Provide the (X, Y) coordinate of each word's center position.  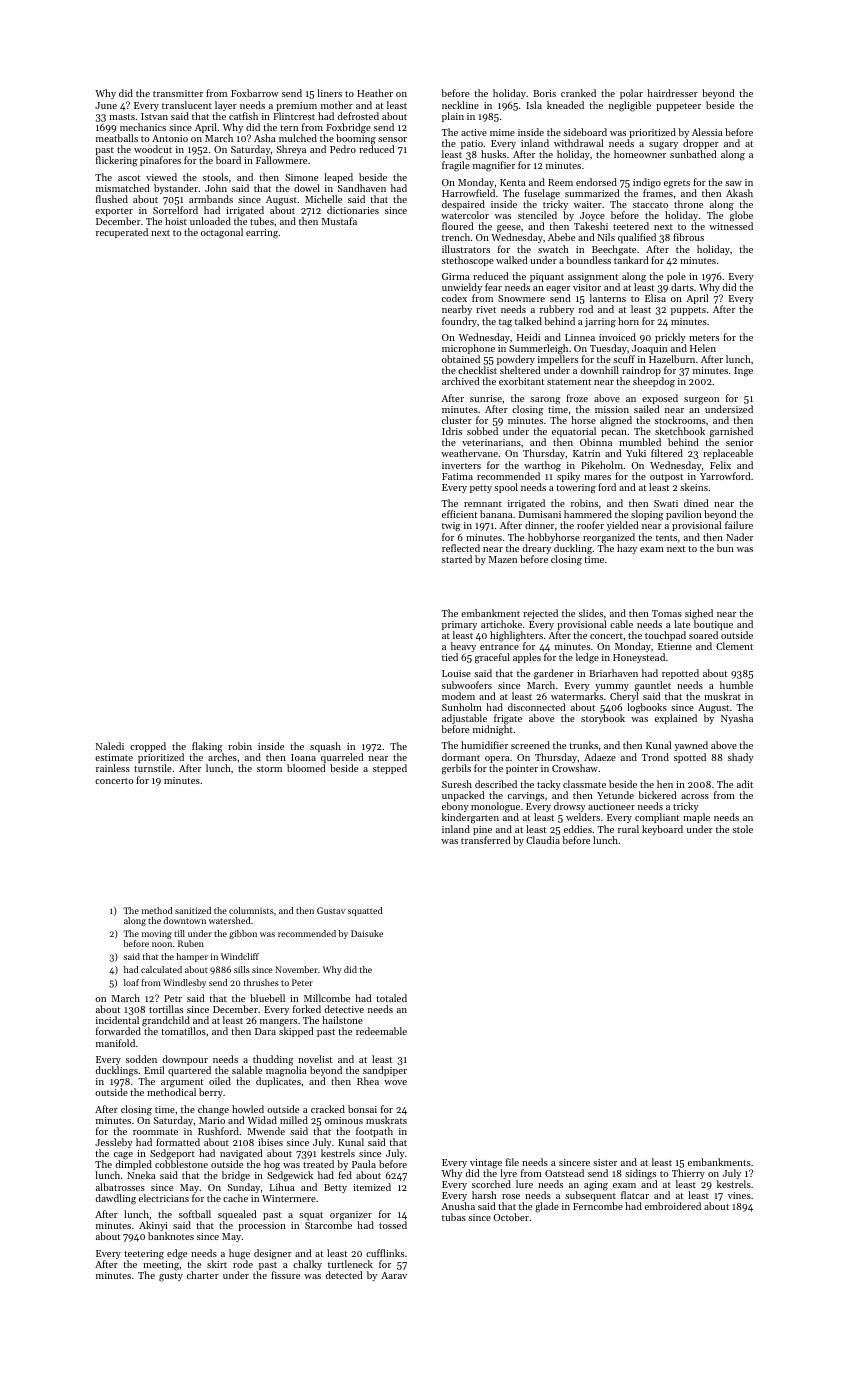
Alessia (707, 132)
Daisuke (367, 933)
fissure (285, 1275)
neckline (460, 105)
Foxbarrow (255, 93)
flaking (208, 748)
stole (743, 829)
